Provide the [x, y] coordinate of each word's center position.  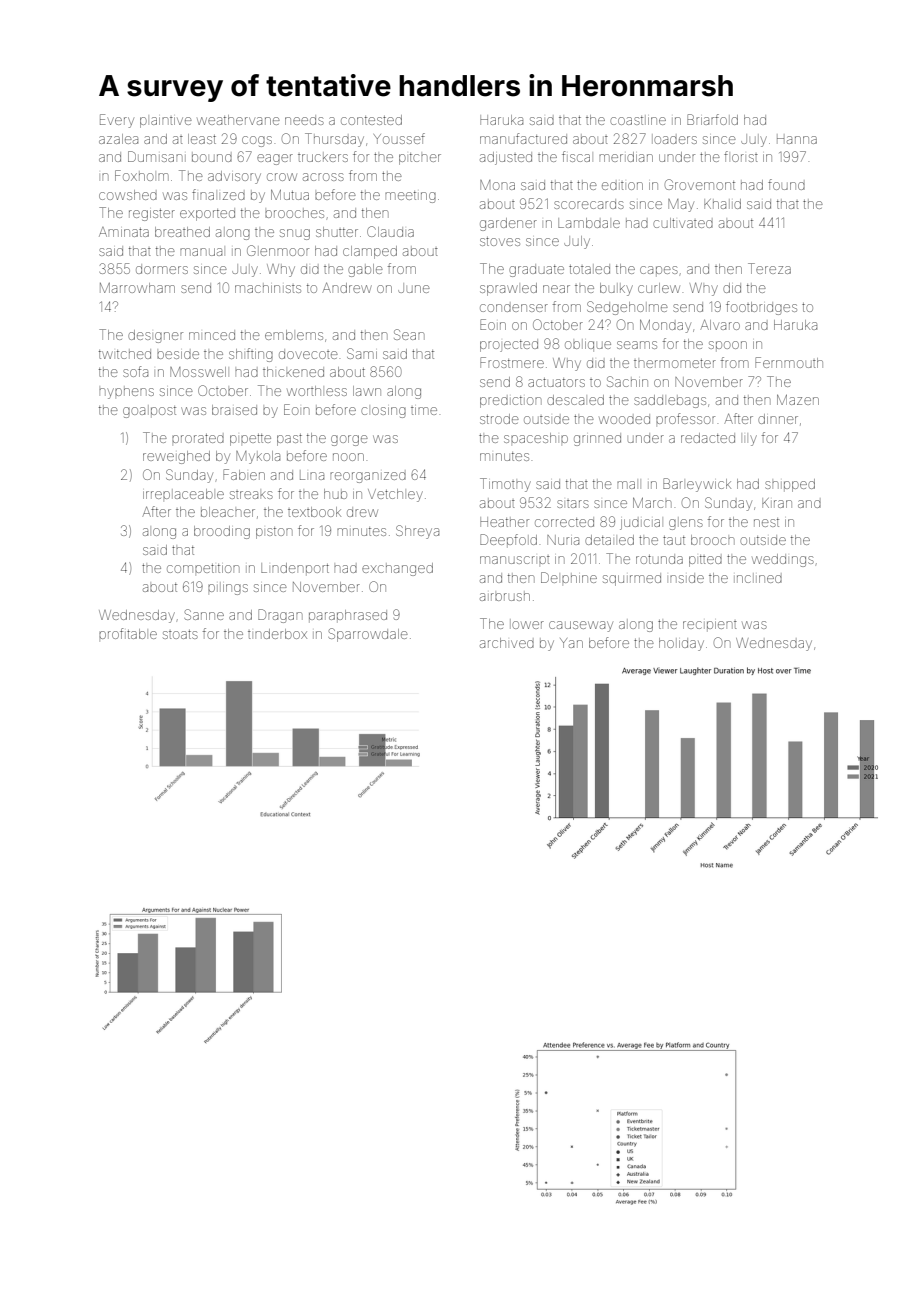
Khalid [722, 204]
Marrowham [137, 288]
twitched [125, 354]
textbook [314, 512]
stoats [180, 634]
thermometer [675, 363]
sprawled [508, 289]
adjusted [506, 158]
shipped [790, 485]
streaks [251, 495]
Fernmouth [789, 362]
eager [275, 159]
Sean [409, 334]
